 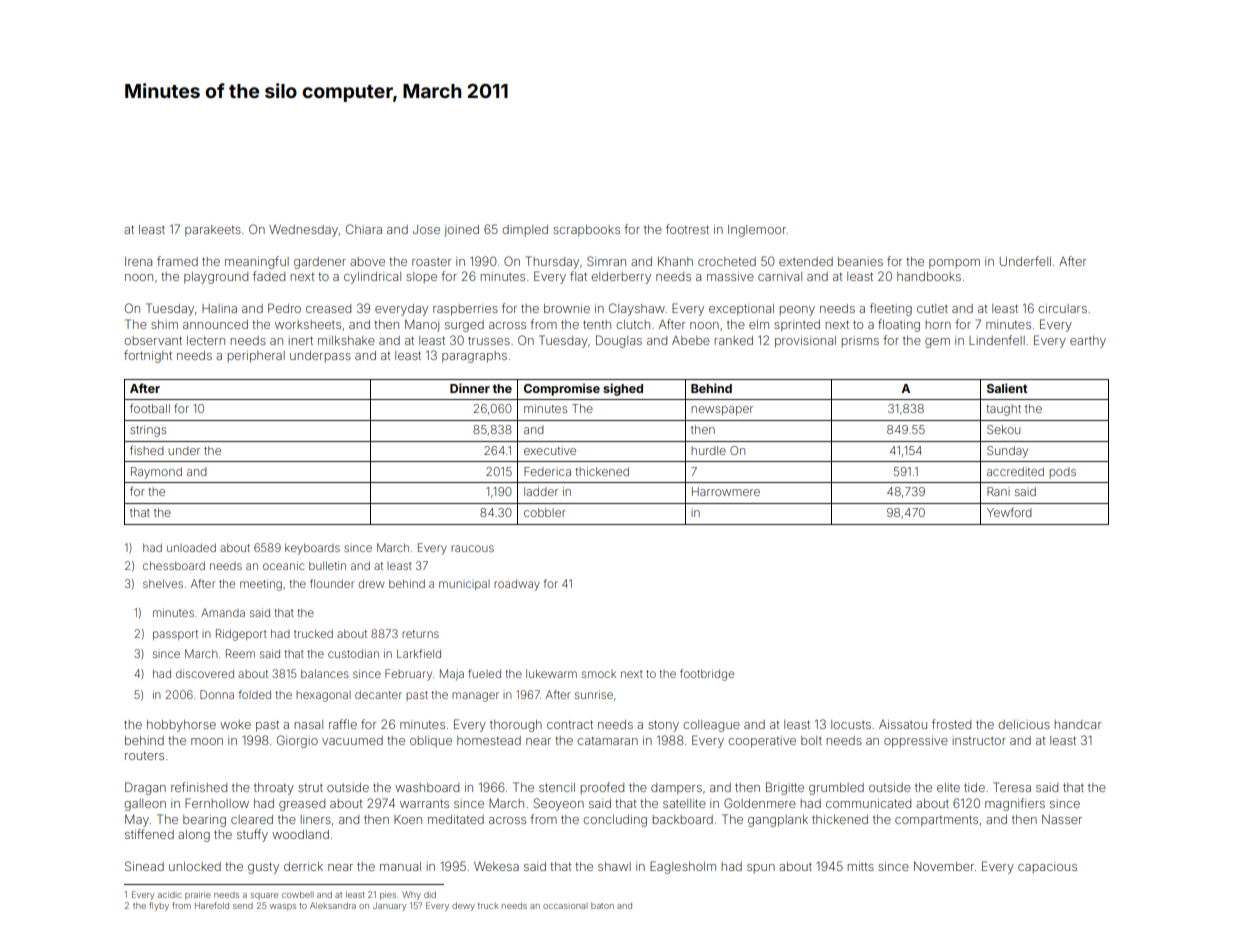 I want to click on Yewford, so click(x=1009, y=512).
